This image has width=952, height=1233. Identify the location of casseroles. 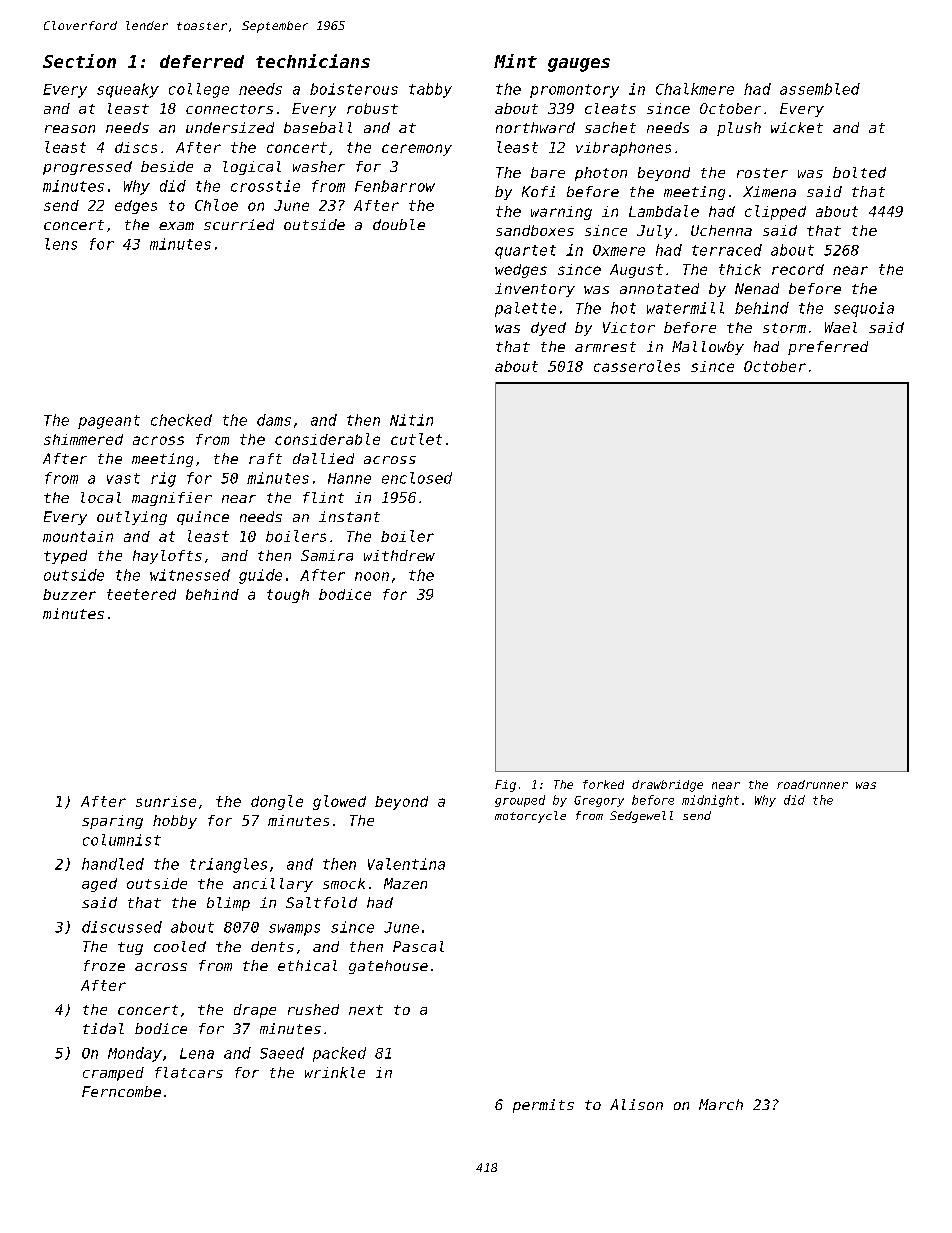
(637, 366).
